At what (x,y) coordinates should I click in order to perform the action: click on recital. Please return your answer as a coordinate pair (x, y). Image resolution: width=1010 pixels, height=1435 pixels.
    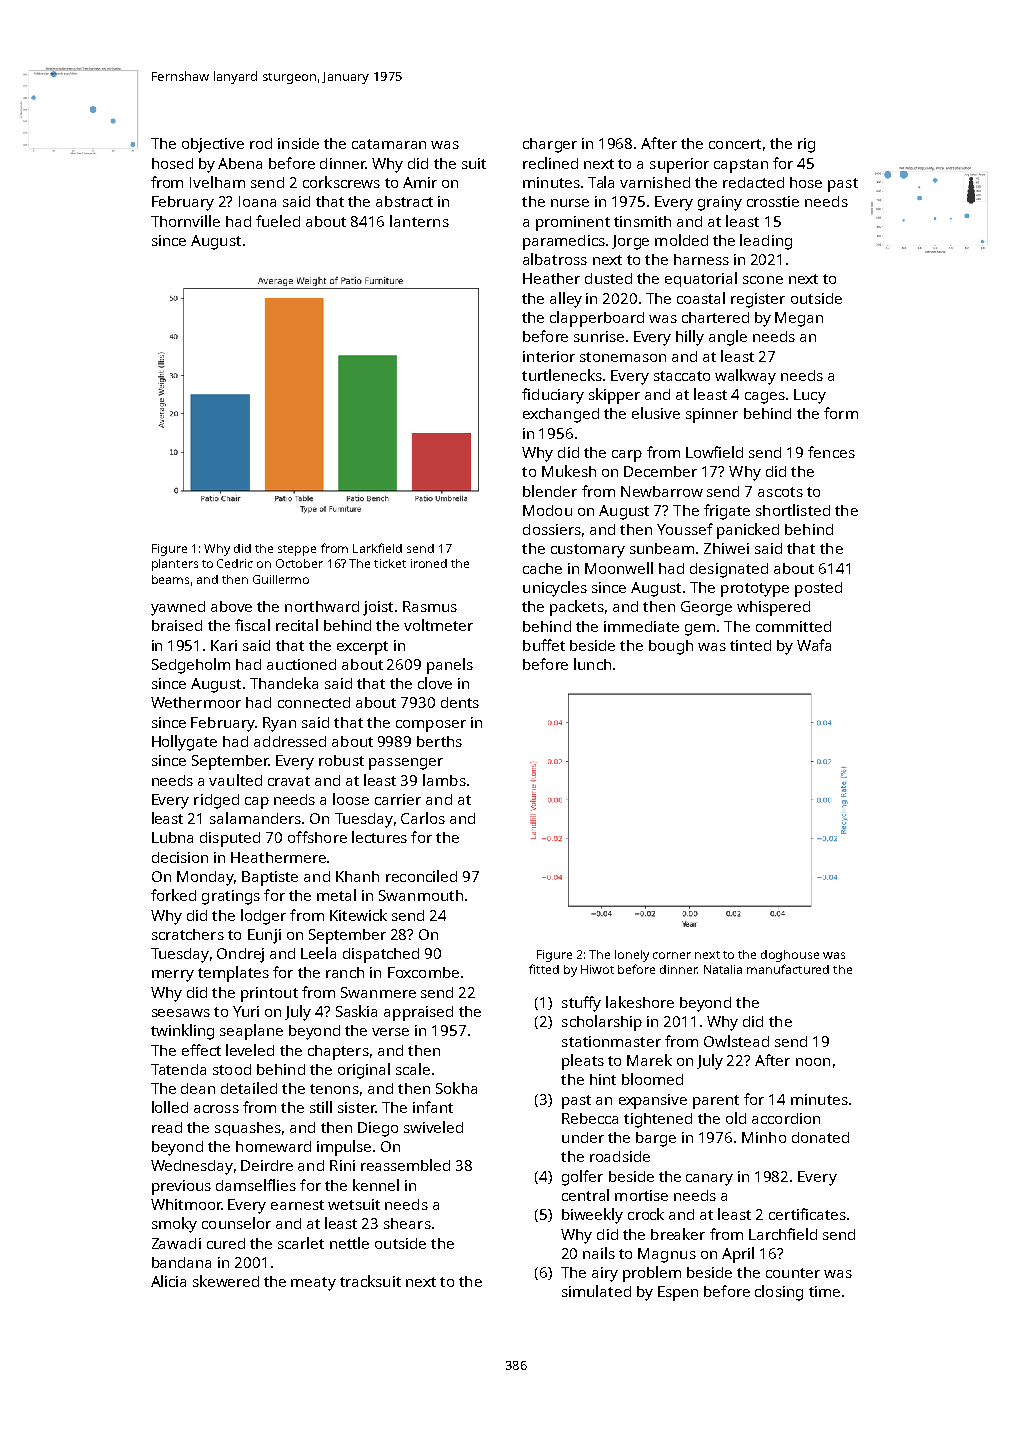
    Looking at the image, I should click on (297, 625).
